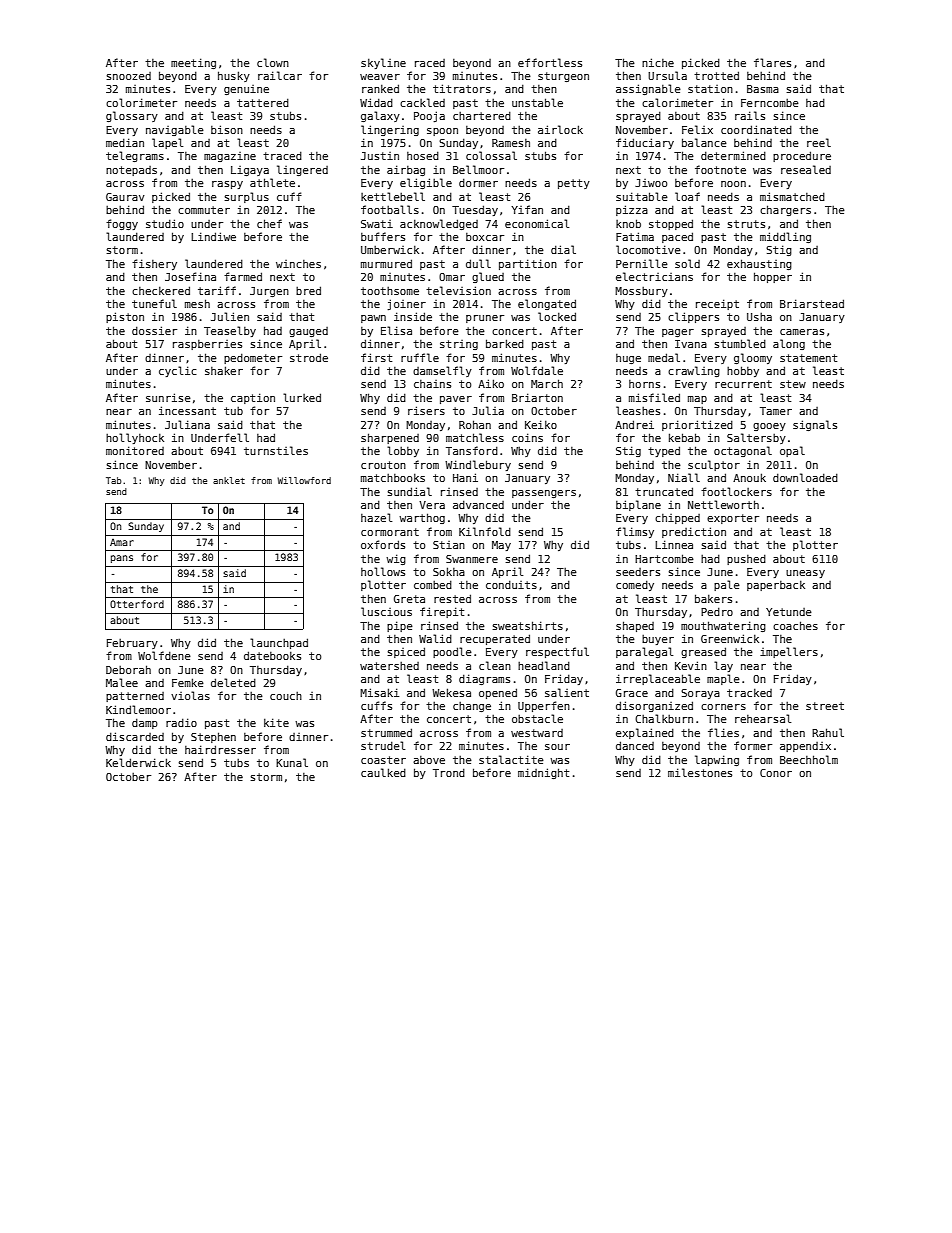  I want to click on sunrise, so click(168, 397).
